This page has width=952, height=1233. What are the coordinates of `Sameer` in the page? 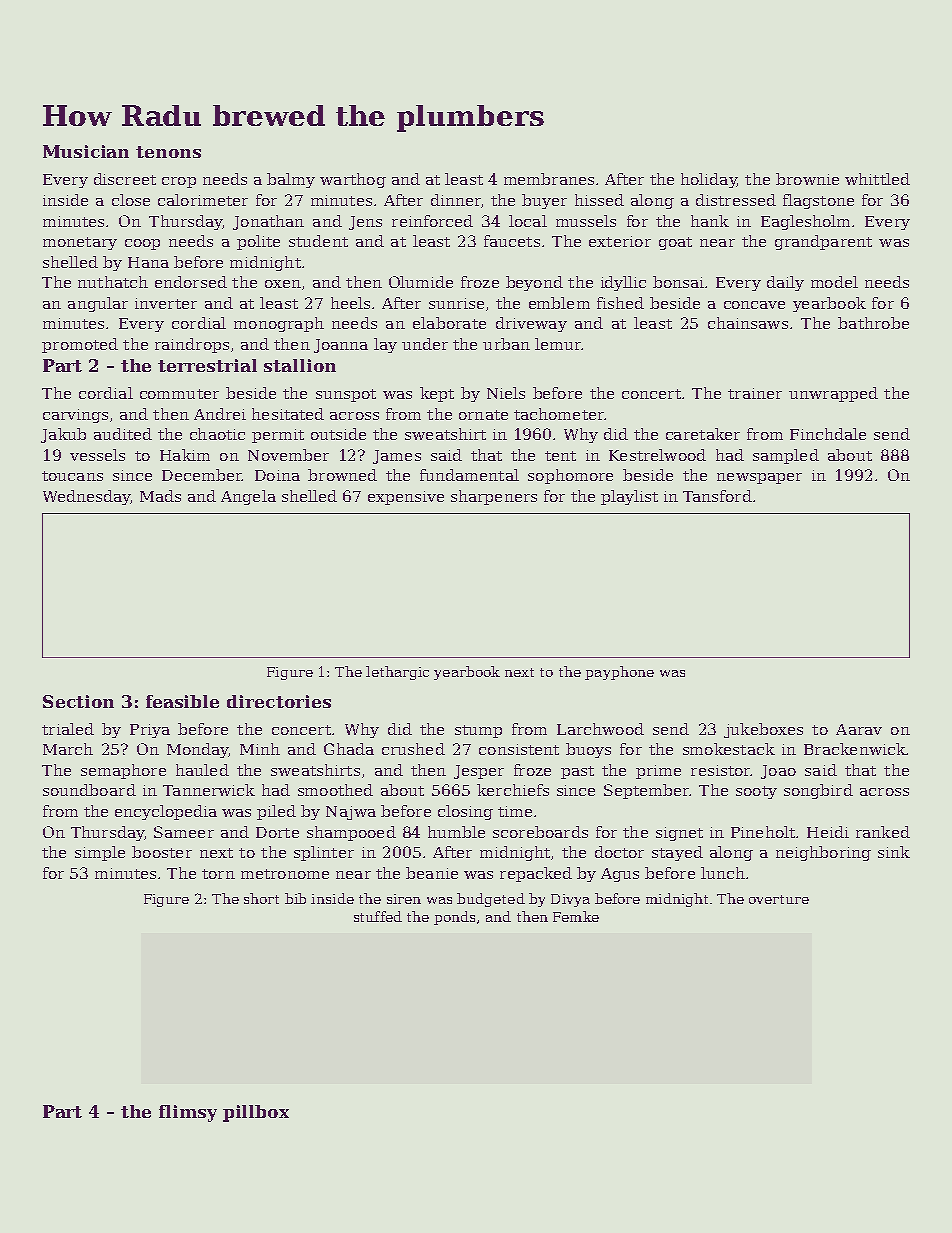 It's located at (184, 832).
